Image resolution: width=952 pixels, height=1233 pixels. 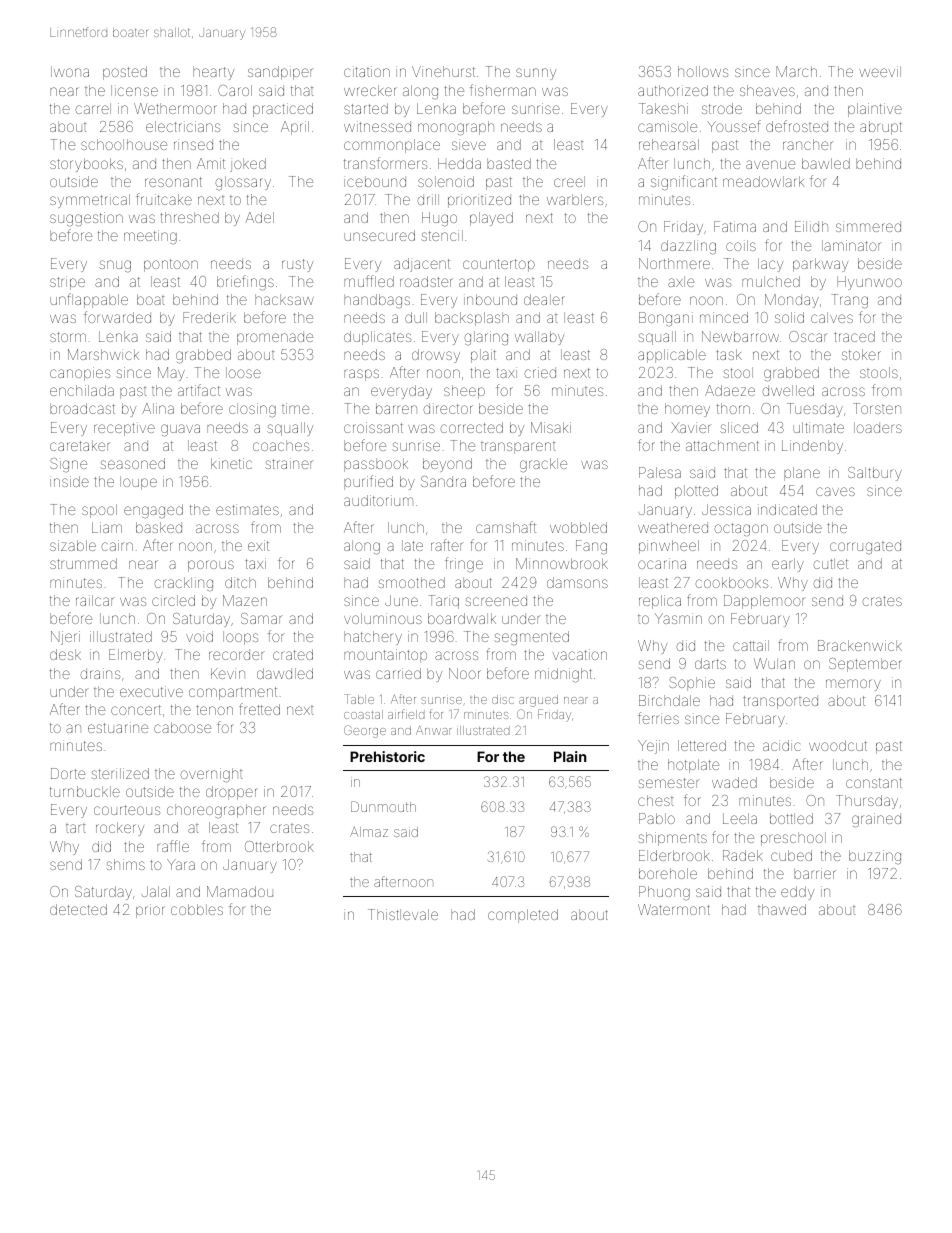 What do you see at coordinates (68, 773) in the screenshot?
I see `Dorte` at bounding box center [68, 773].
